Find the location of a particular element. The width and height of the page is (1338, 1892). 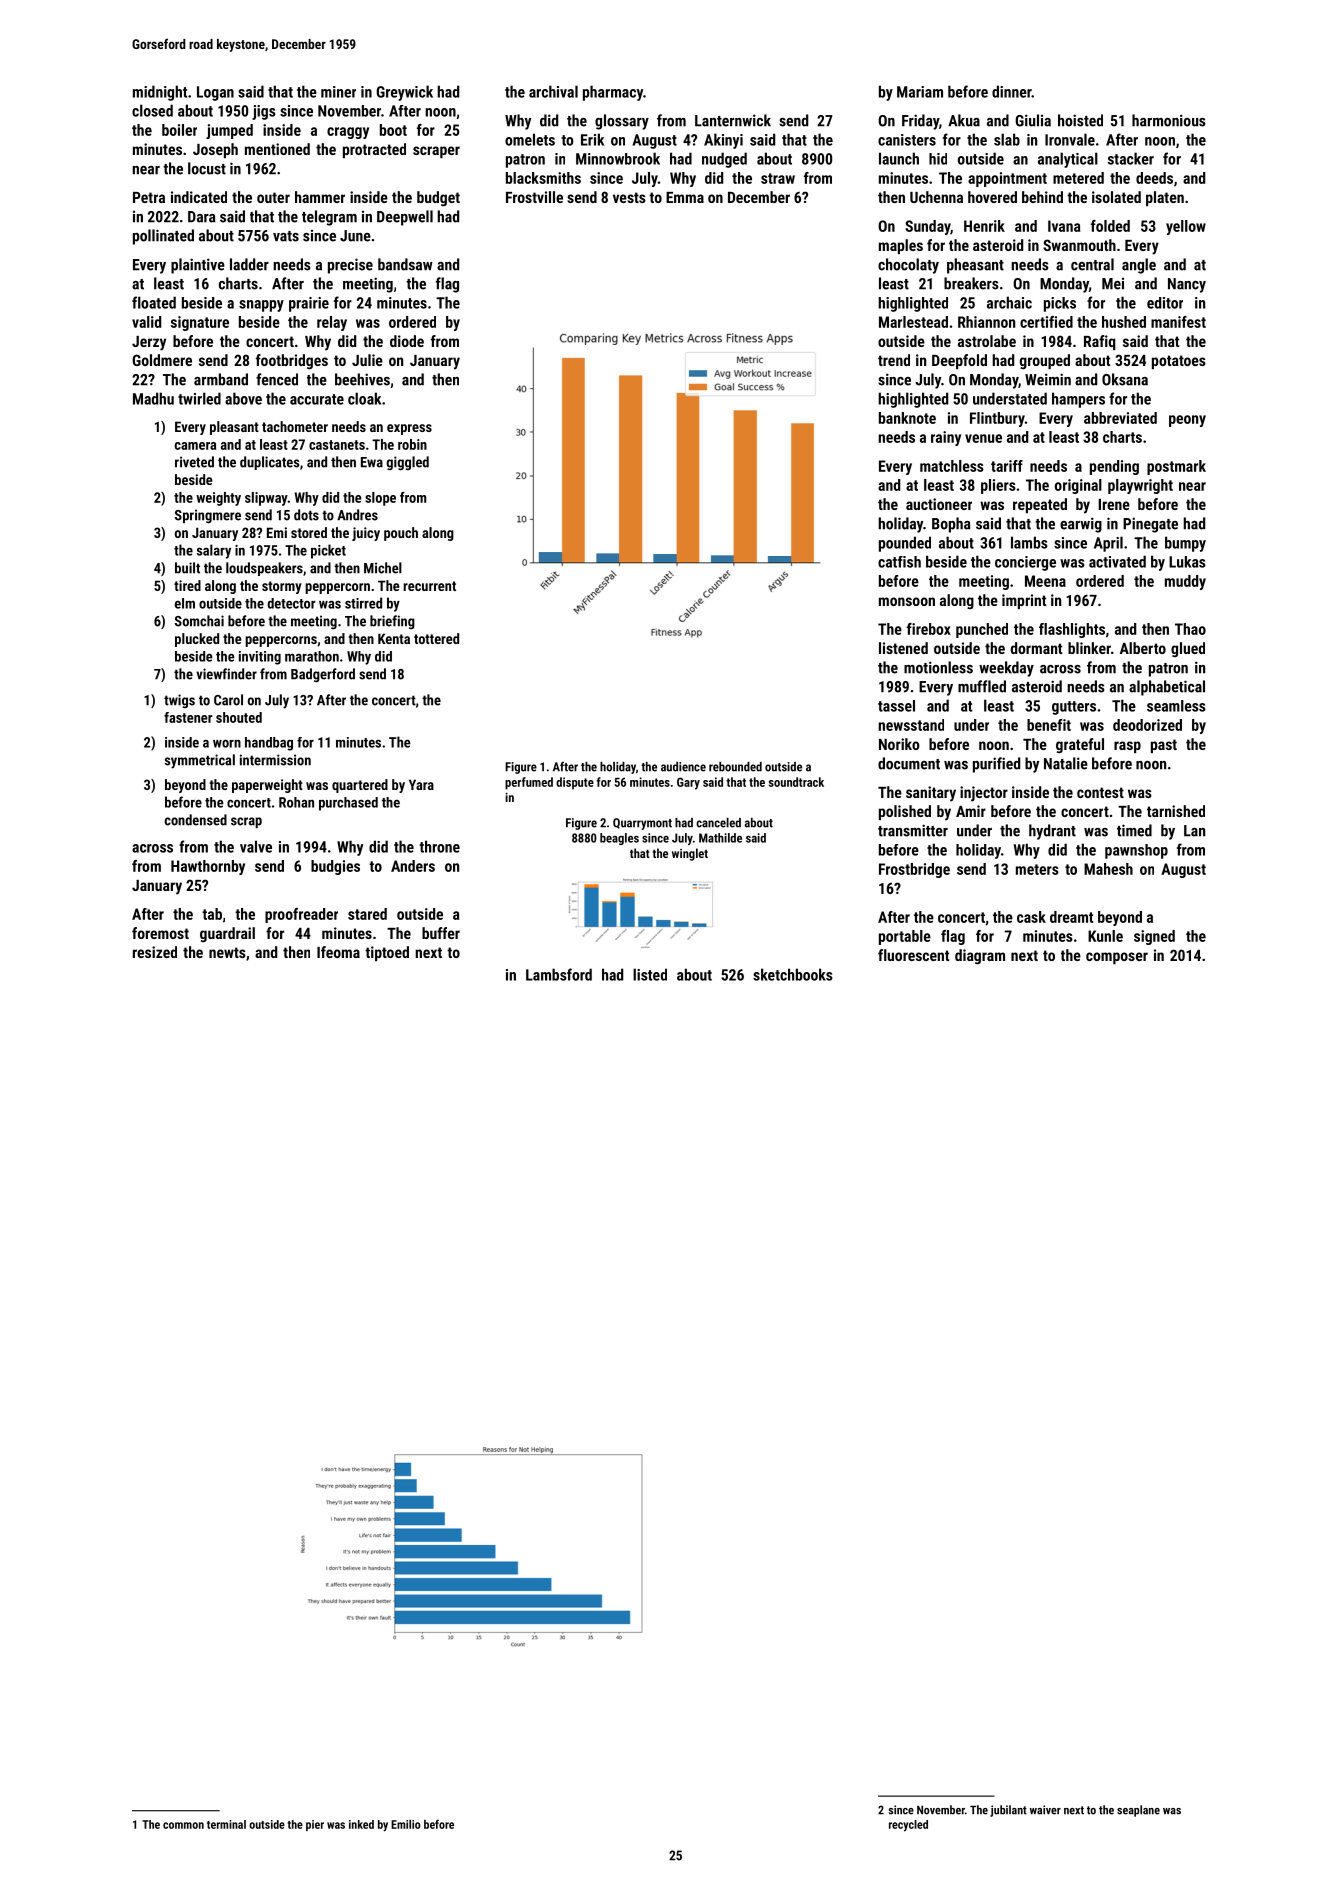

protracted is located at coordinates (374, 150).
